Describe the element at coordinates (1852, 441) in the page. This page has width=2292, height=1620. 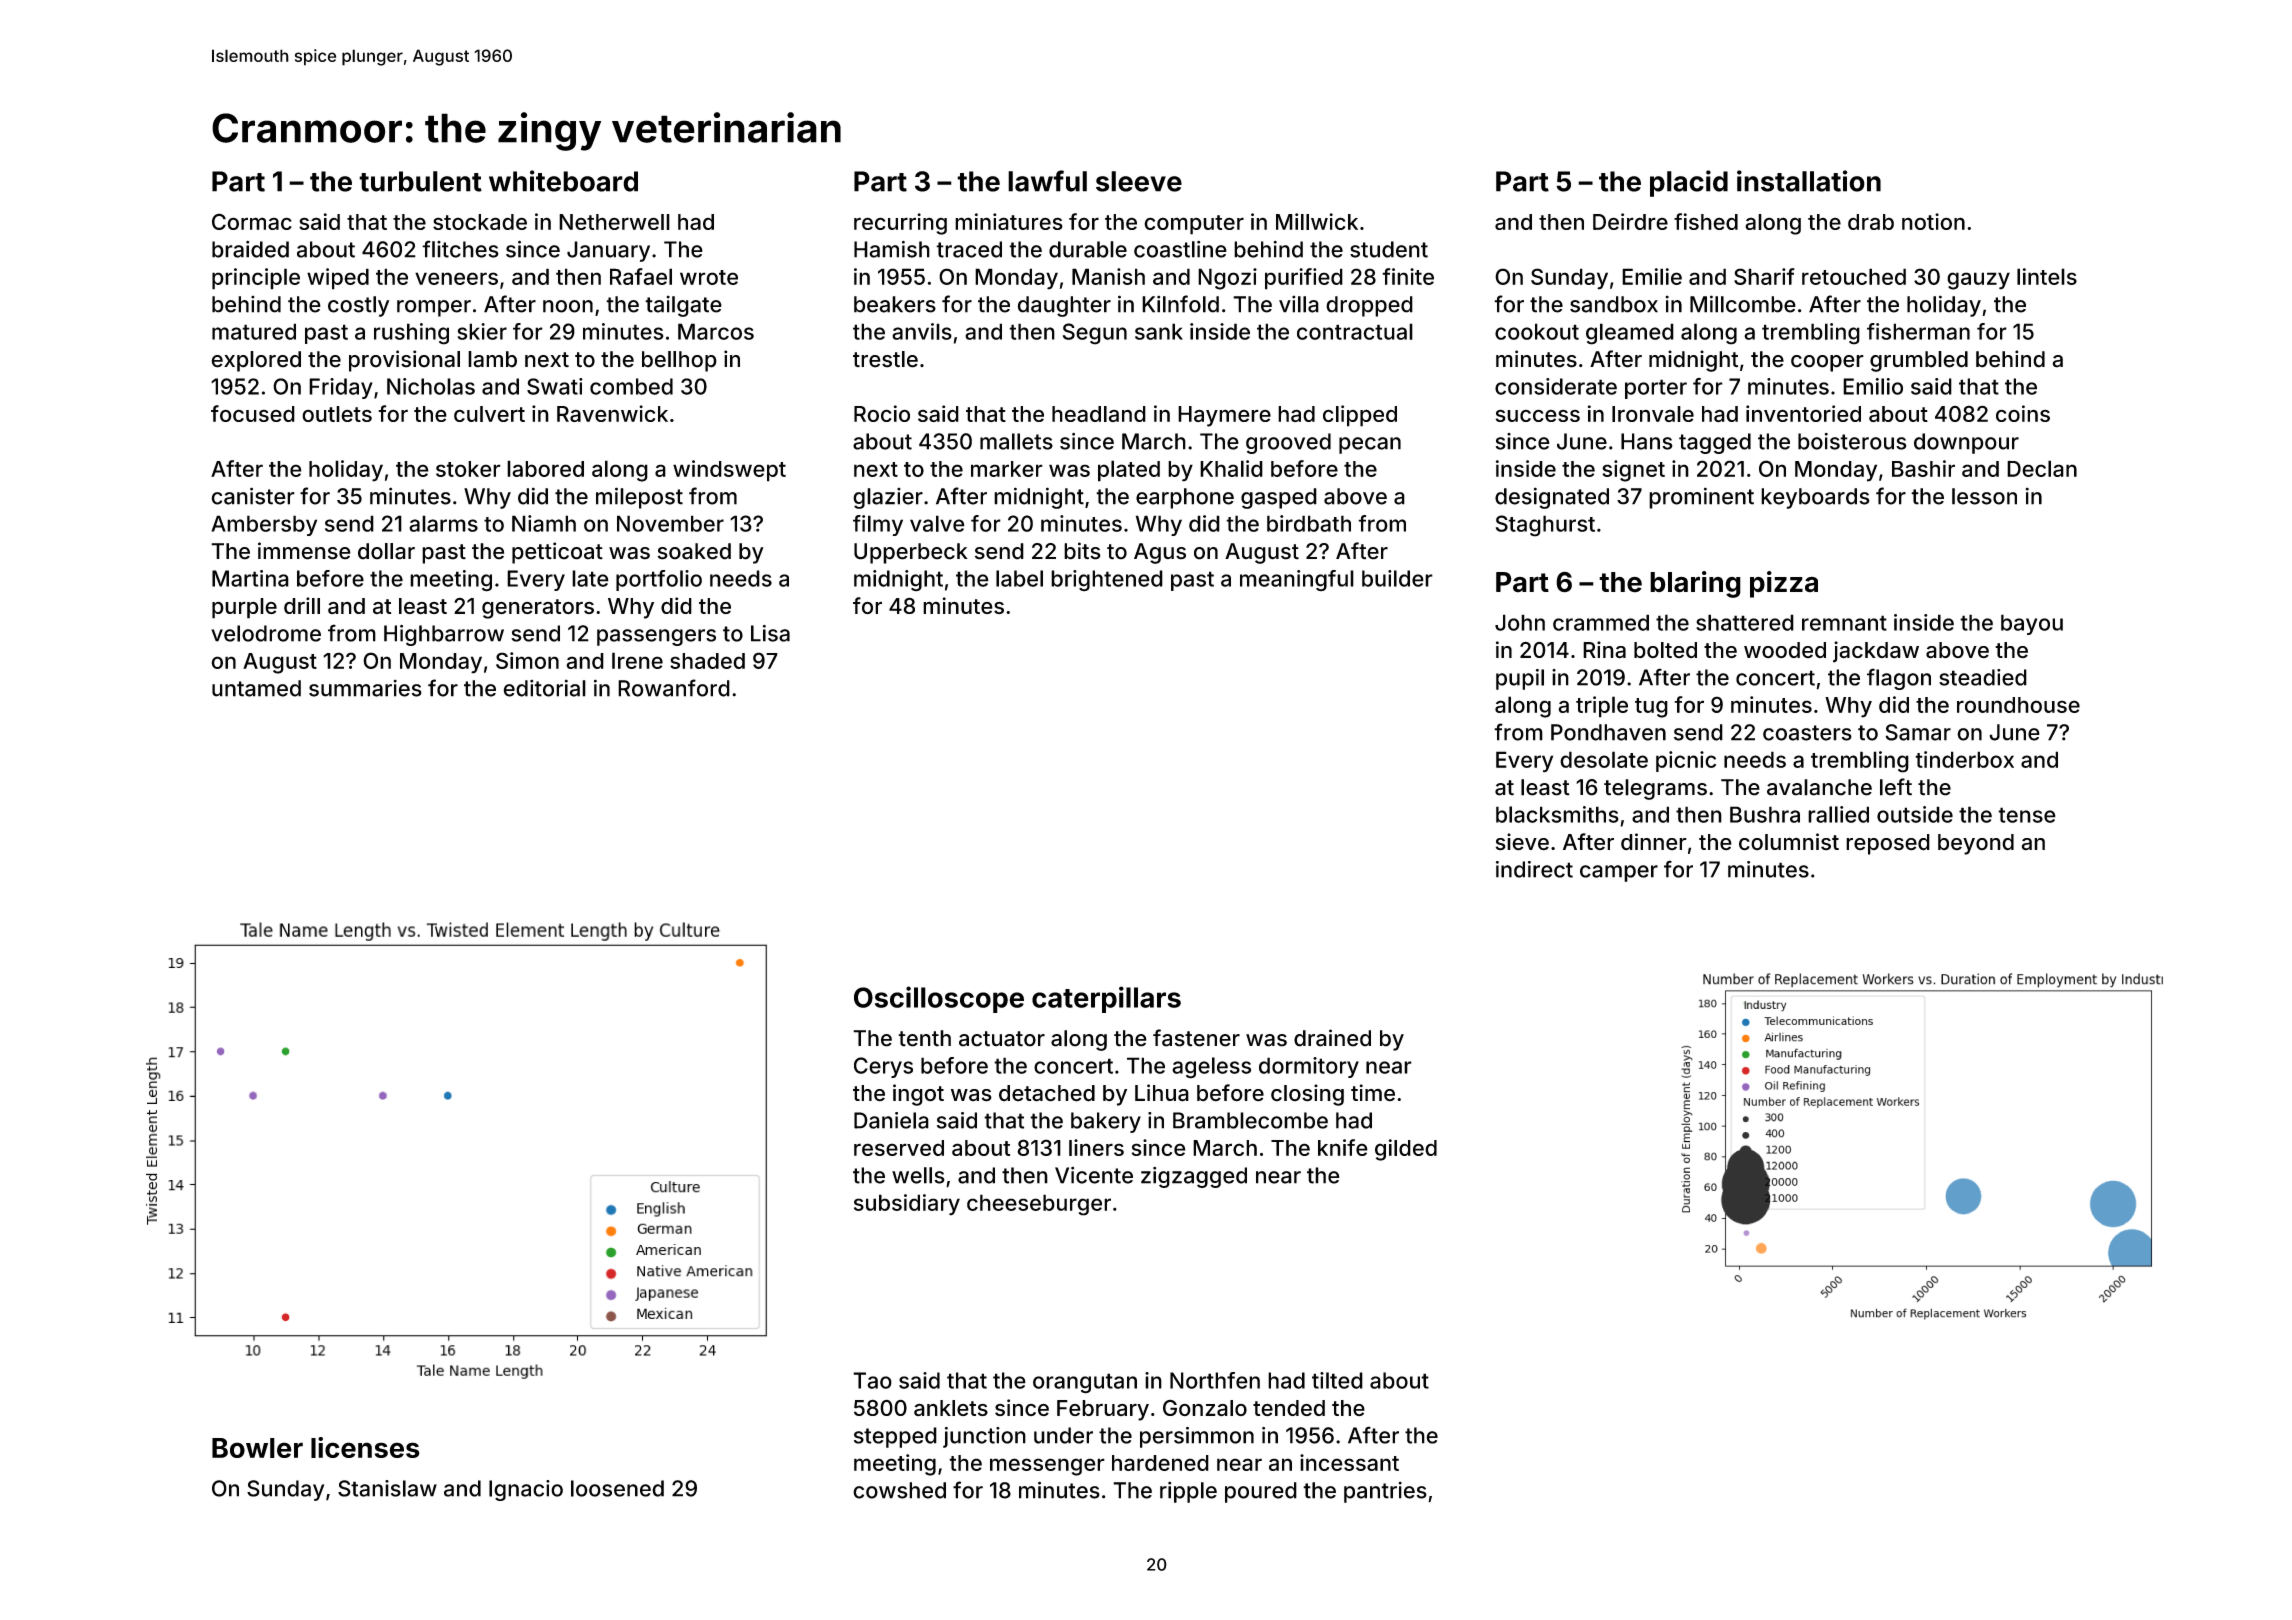
I see `boisterous` at that location.
